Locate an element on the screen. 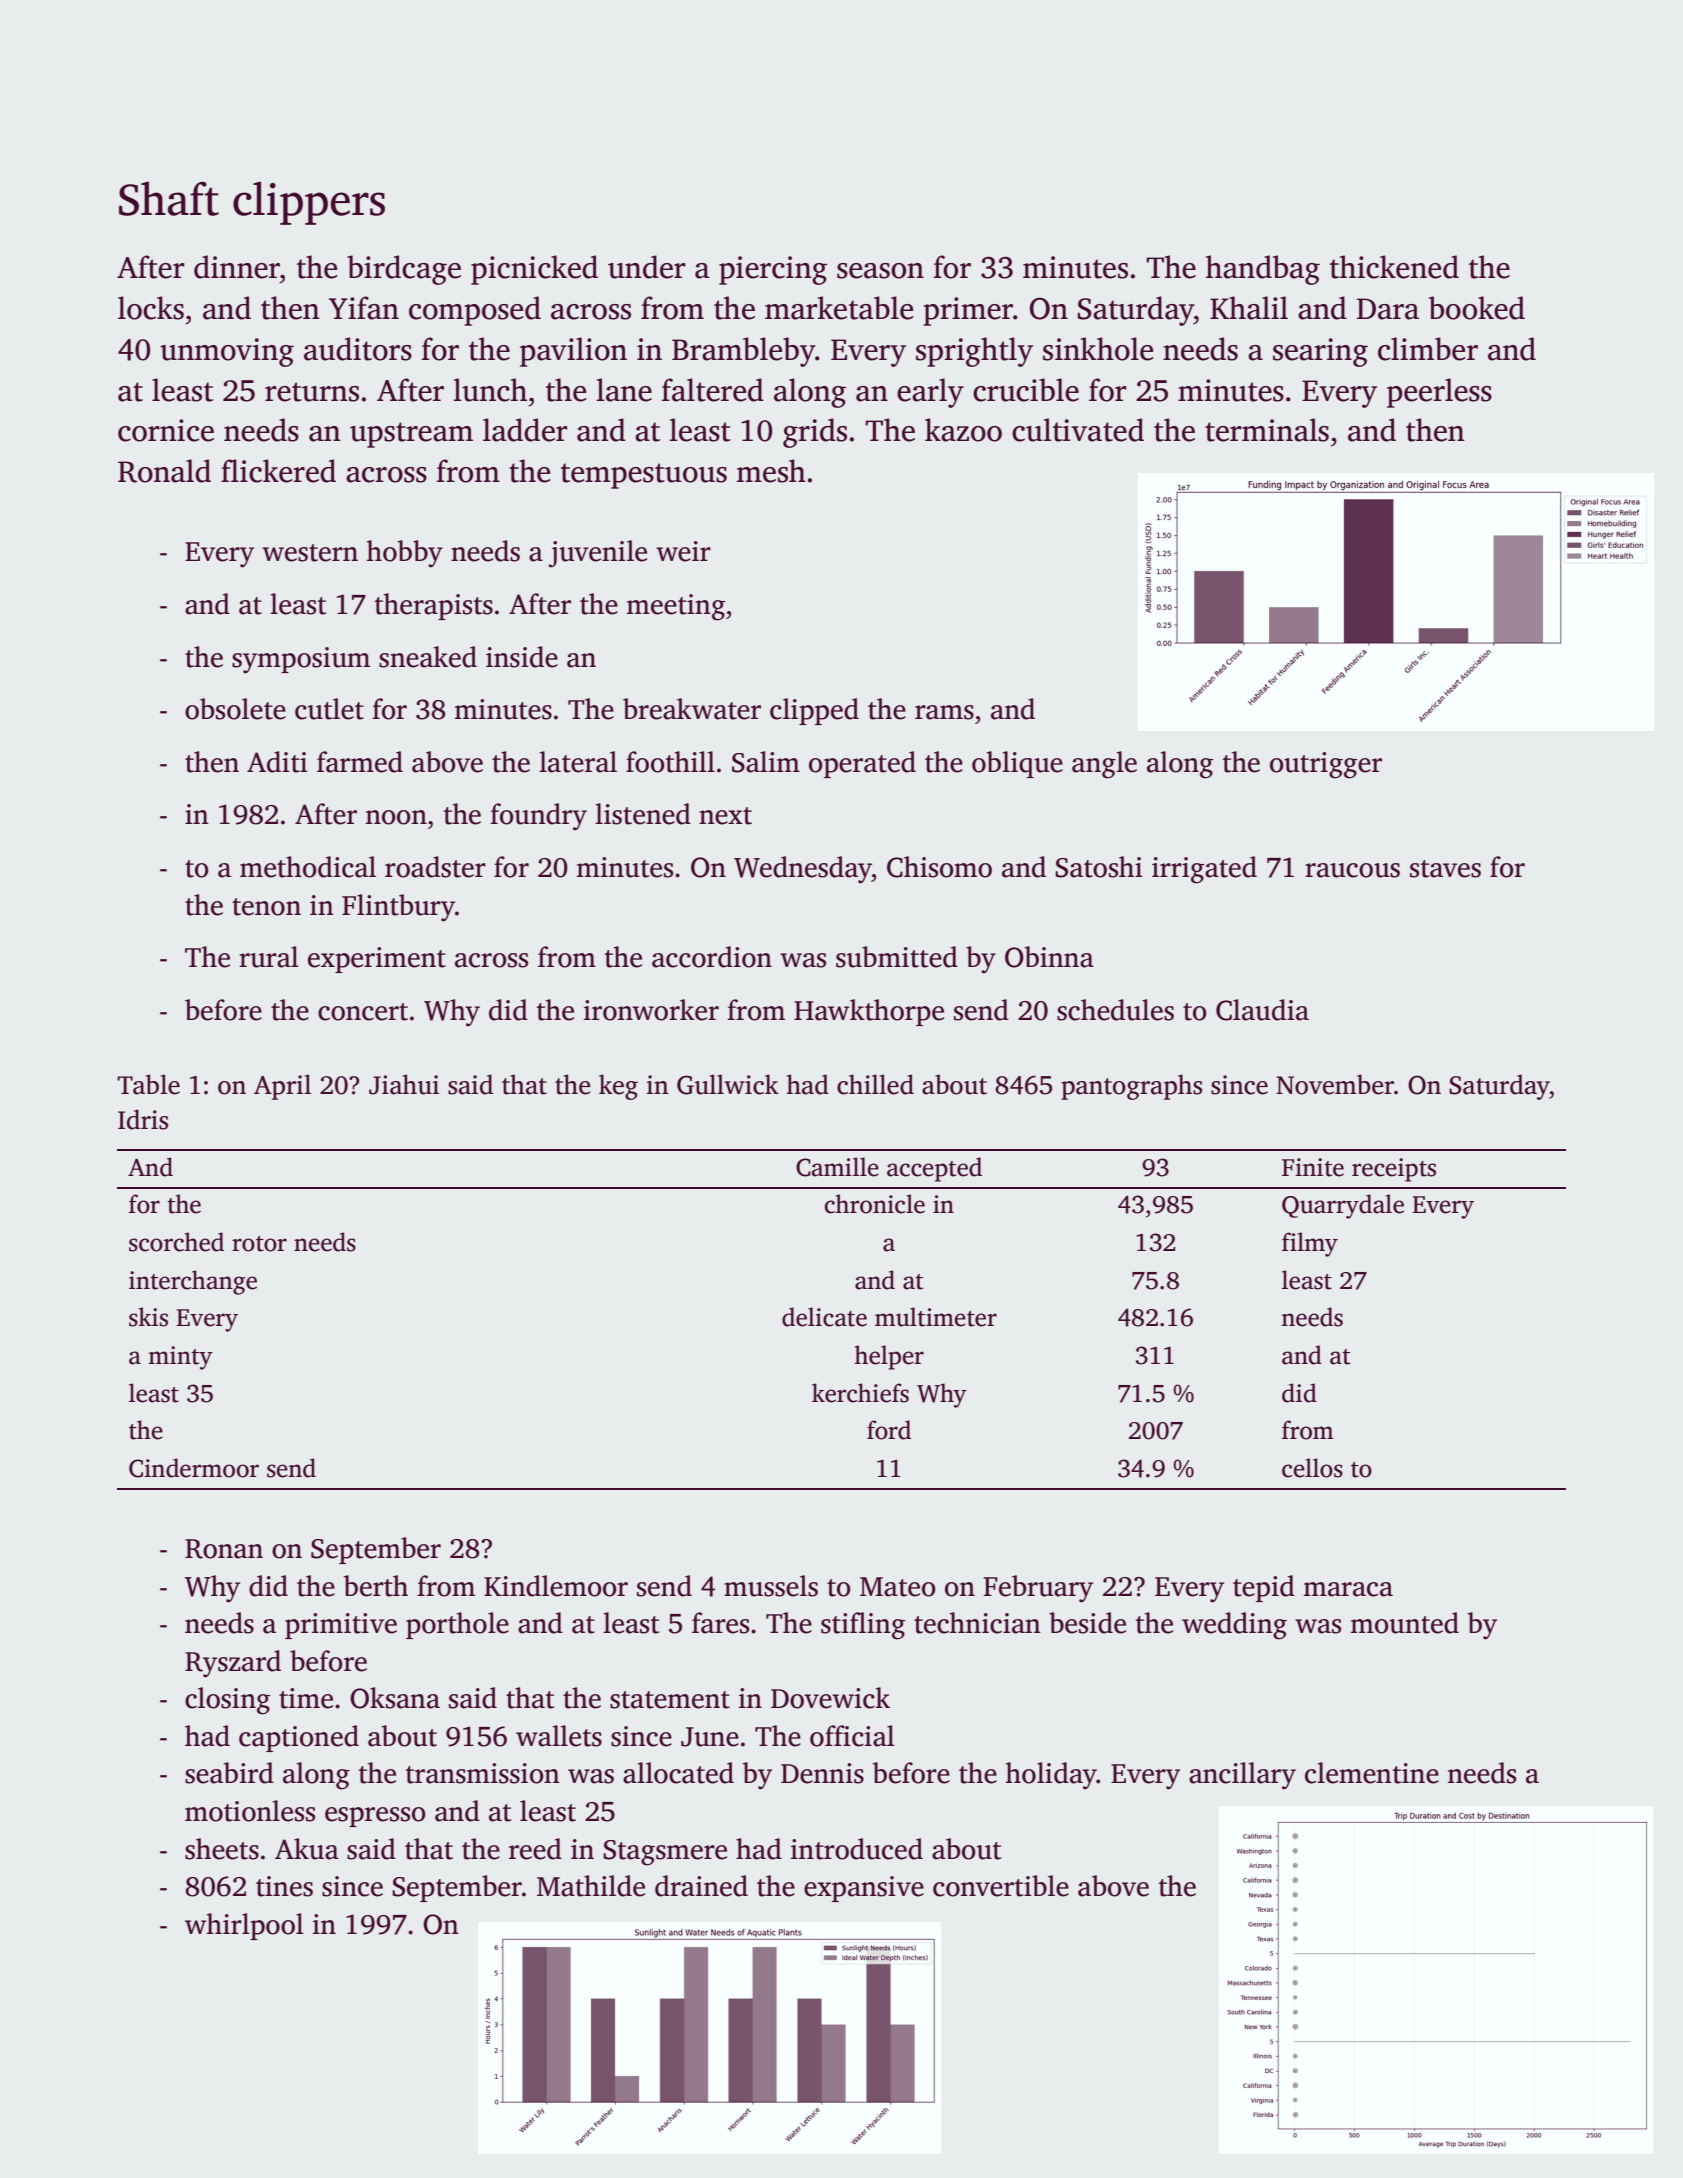  clippers is located at coordinates (309, 203).
